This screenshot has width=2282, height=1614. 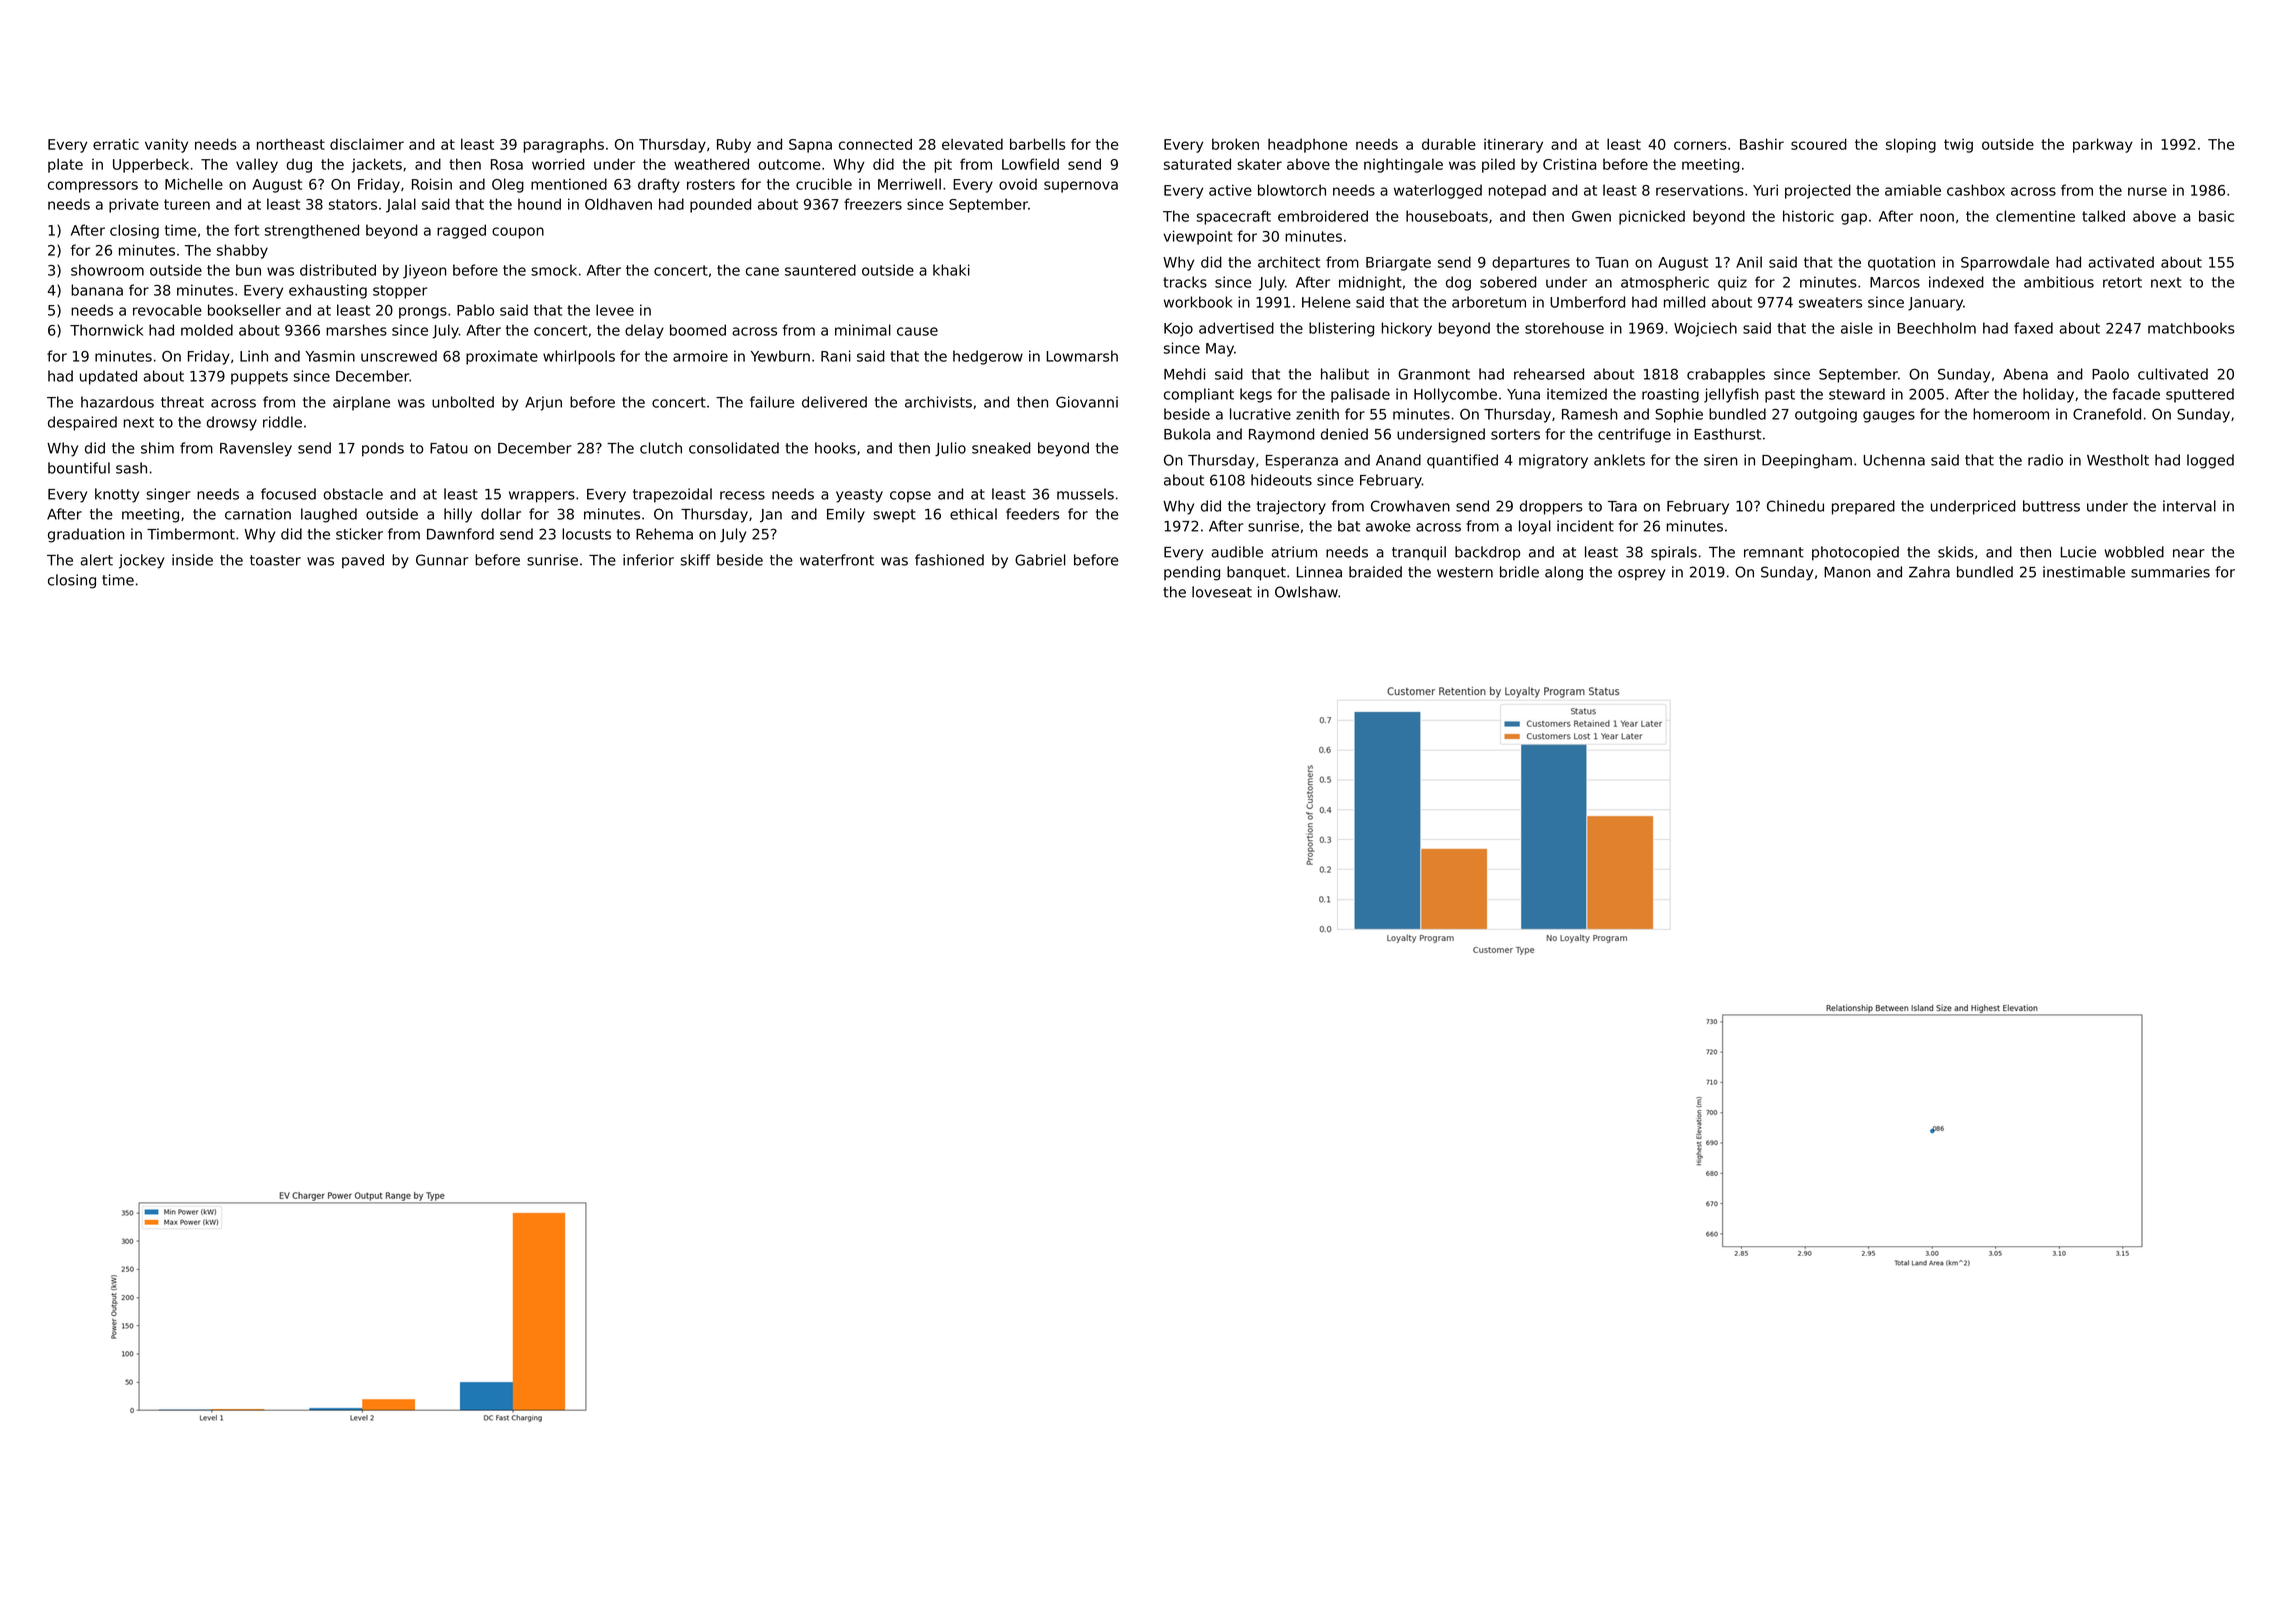 I want to click on Owlshaw, so click(x=1306, y=592).
